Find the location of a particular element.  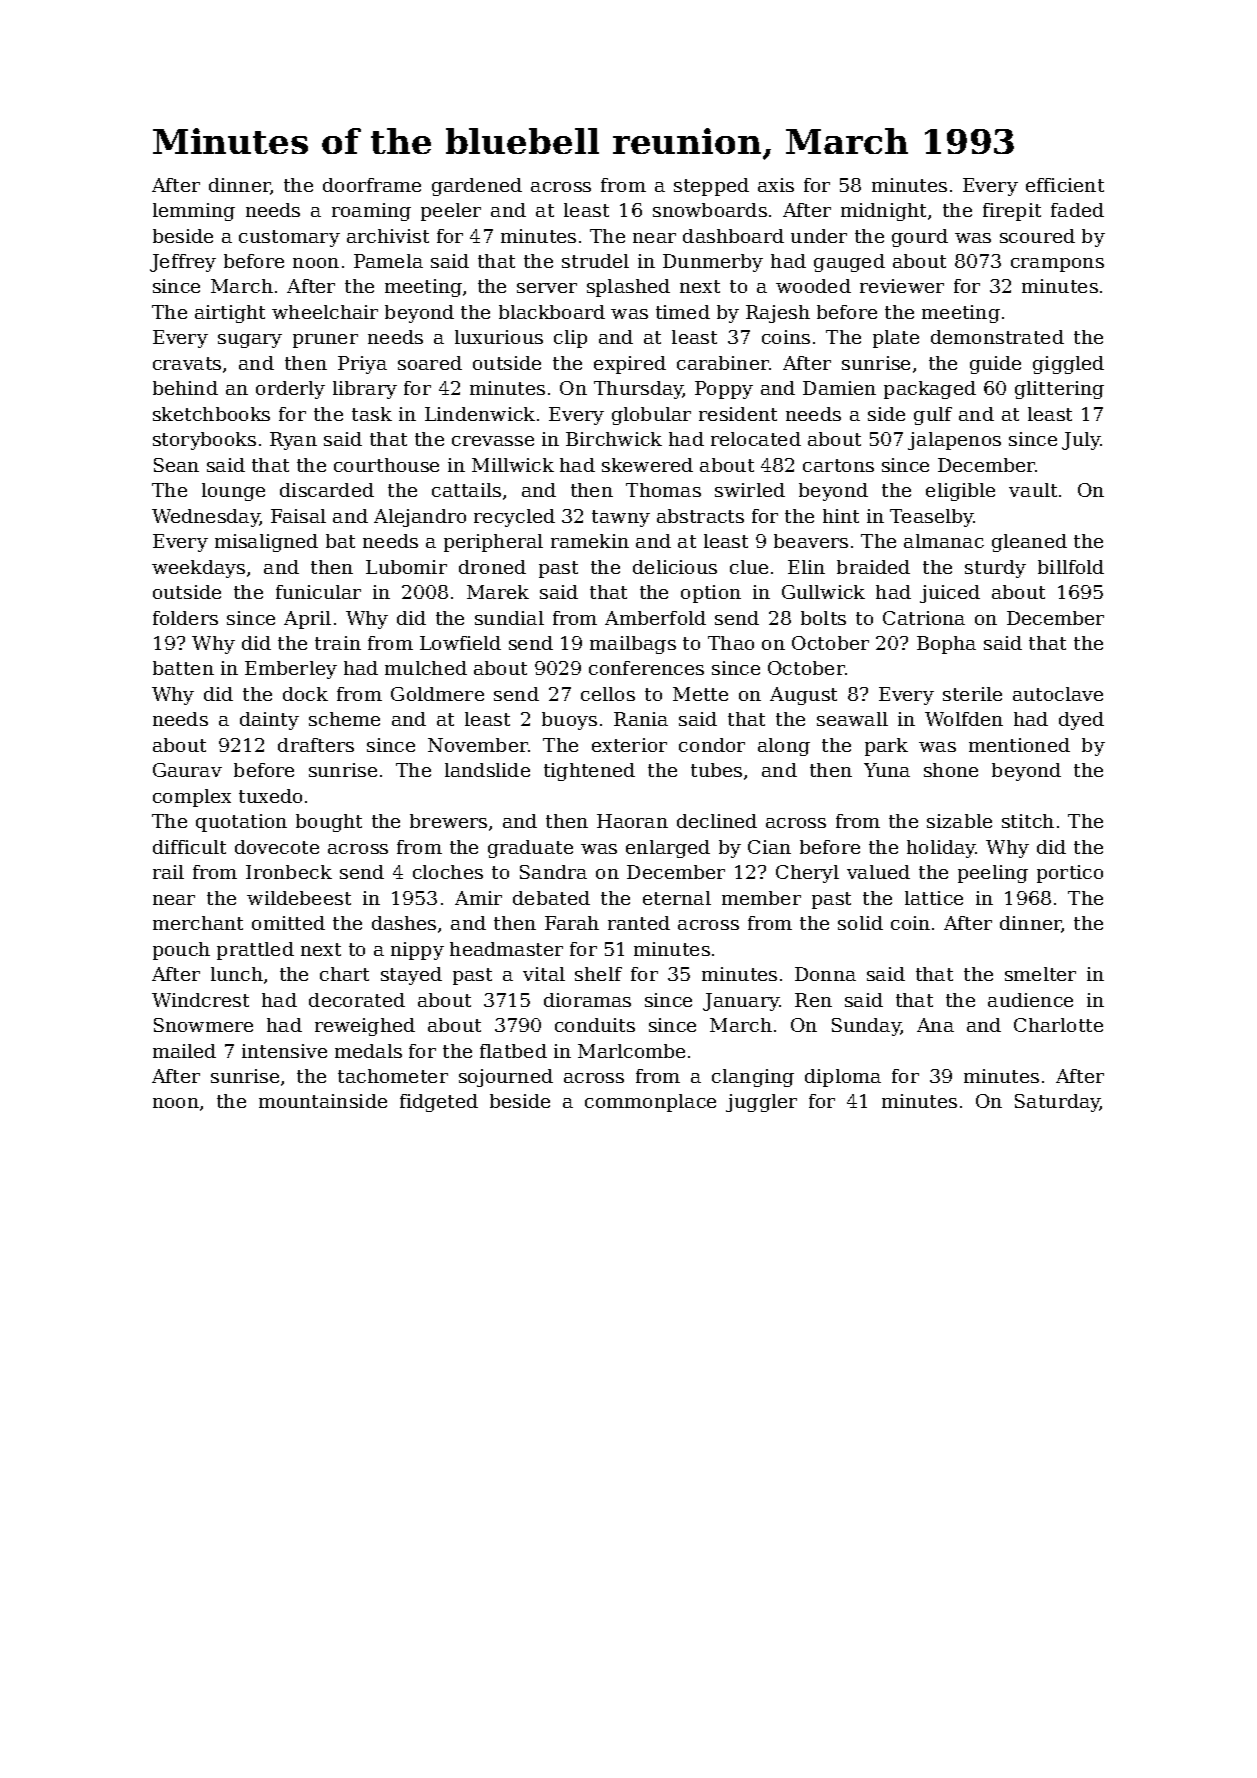

Charlotte is located at coordinates (1058, 1025).
